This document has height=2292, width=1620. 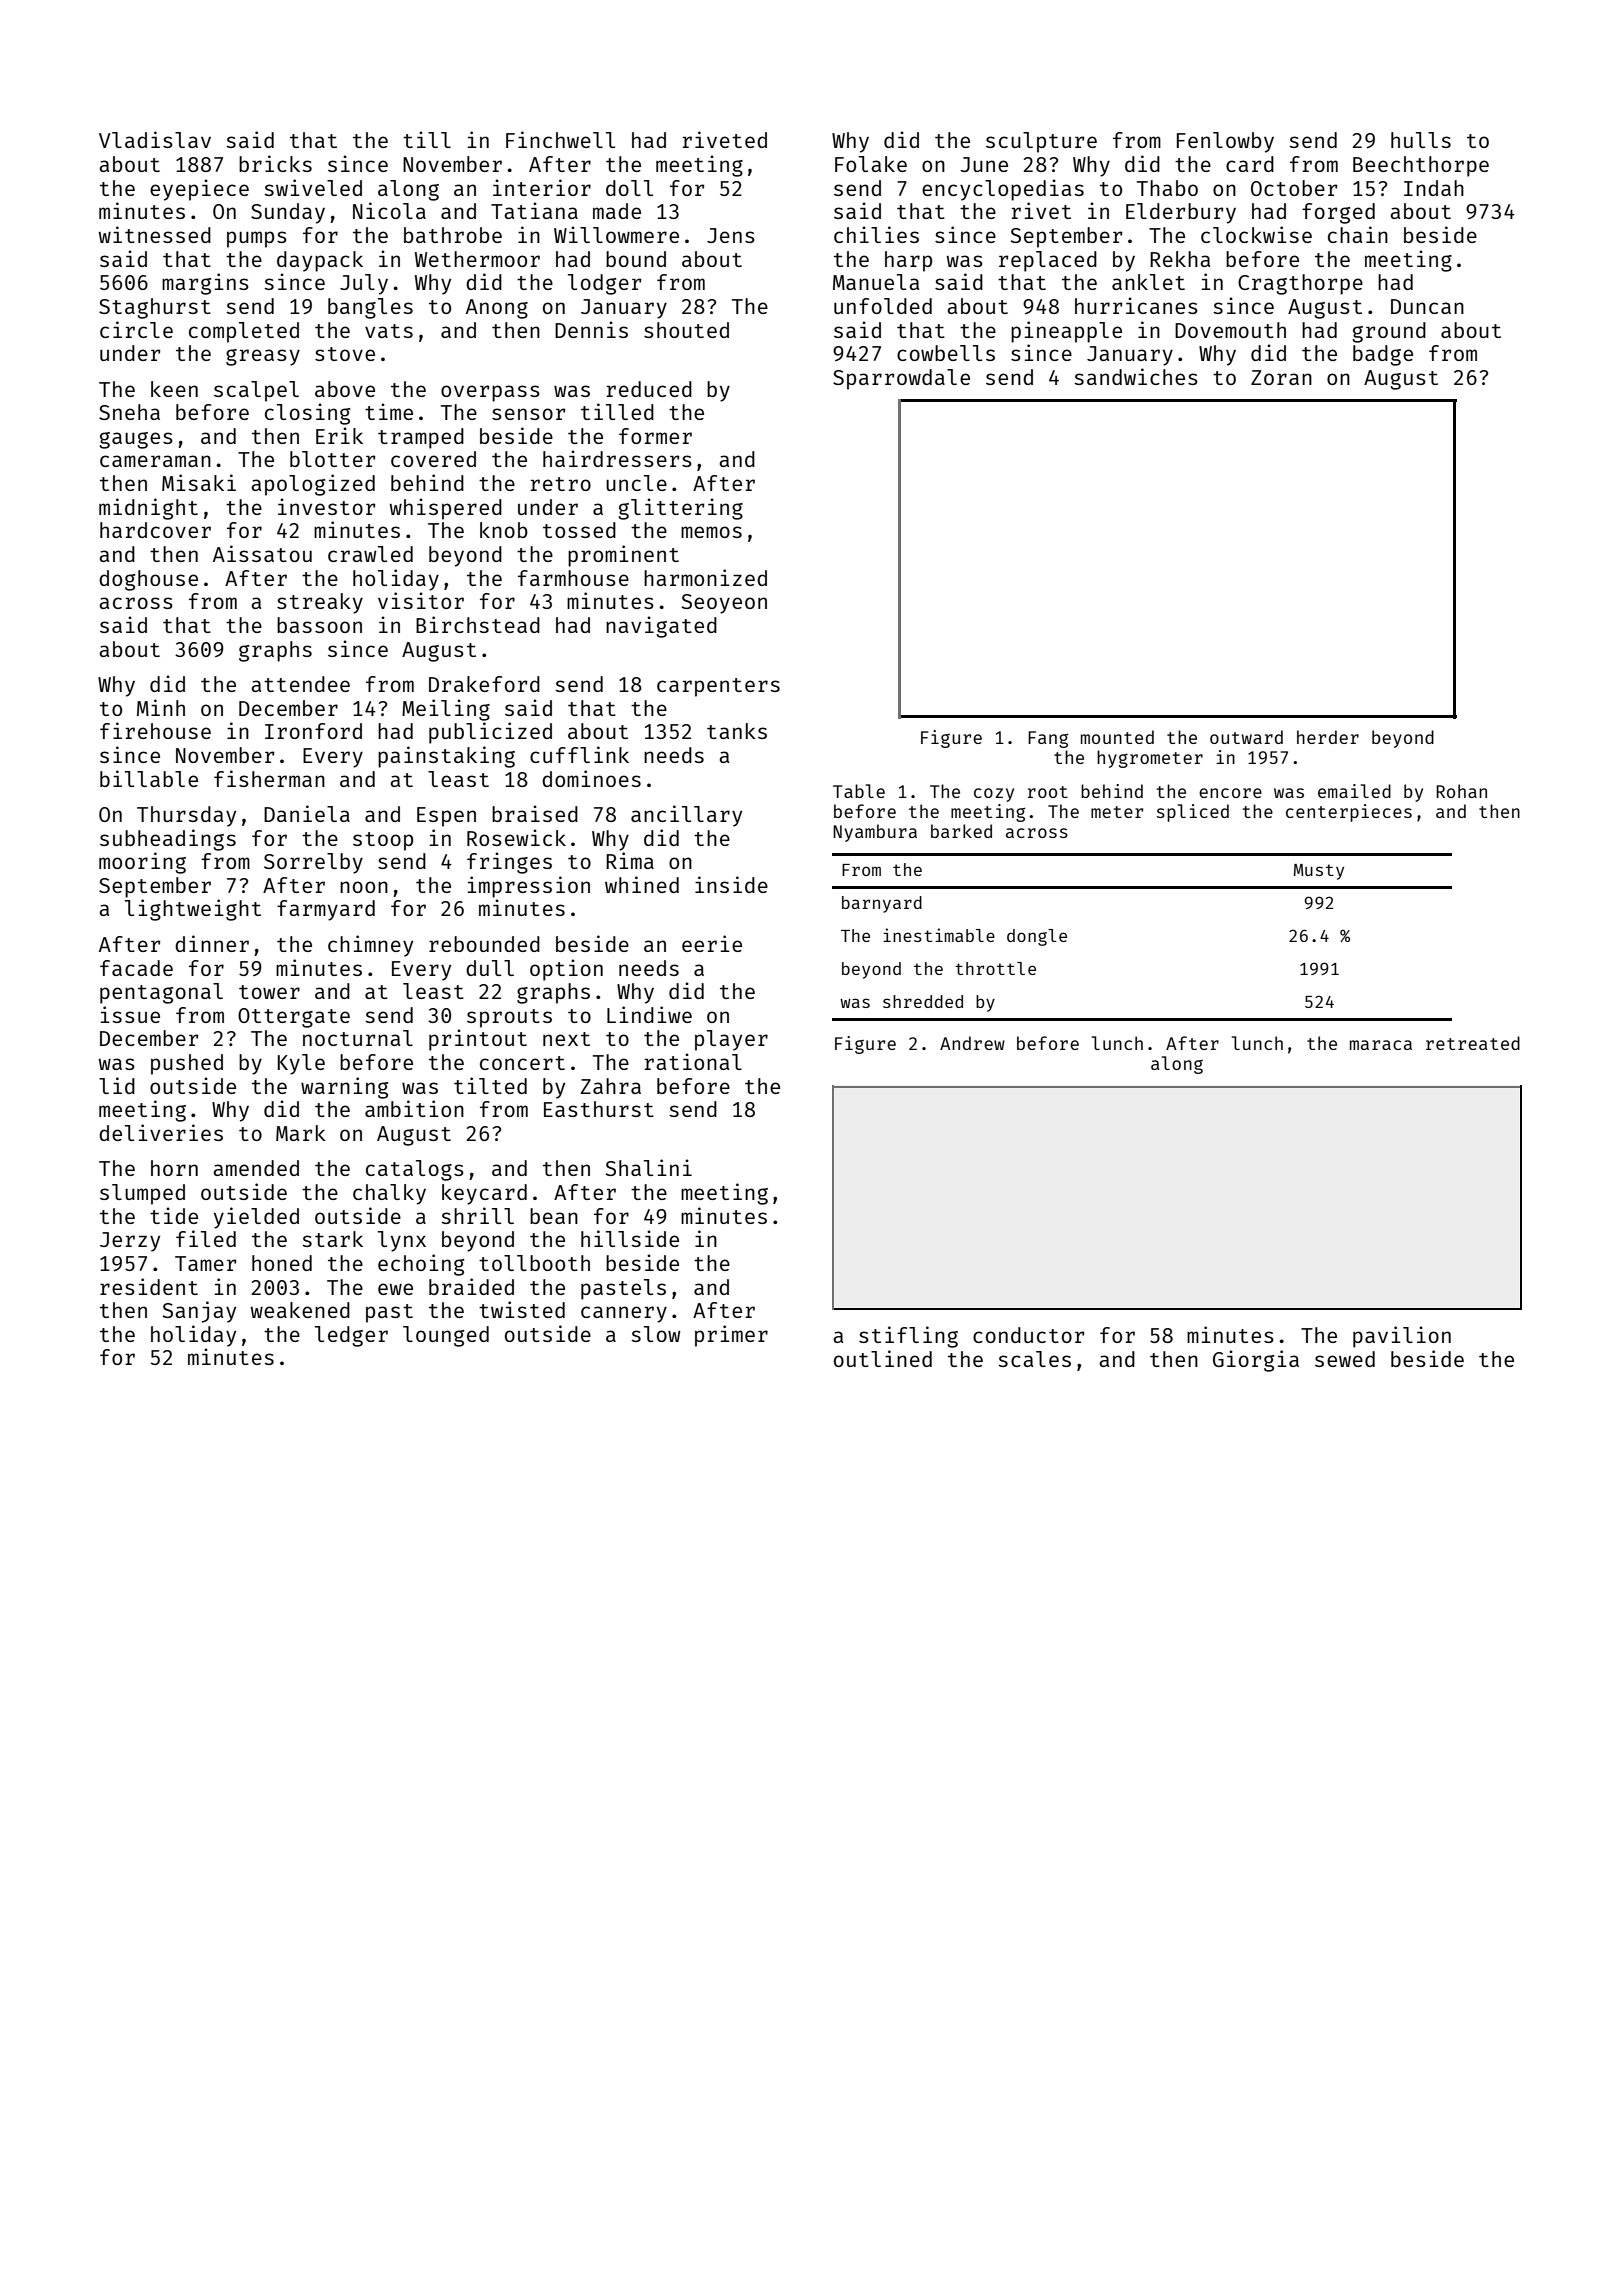 I want to click on hulls, so click(x=1421, y=140).
